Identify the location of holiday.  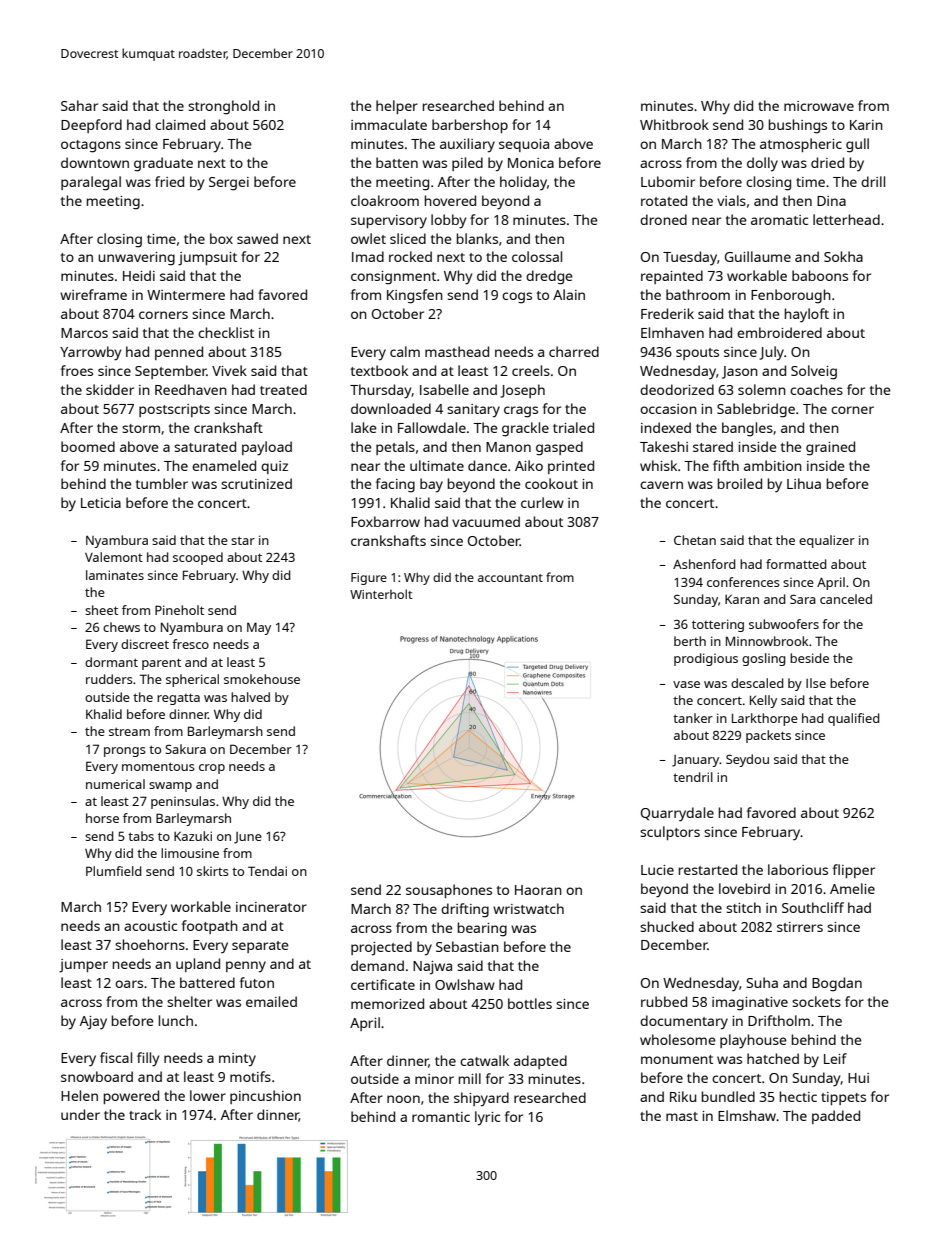
(523, 183).
